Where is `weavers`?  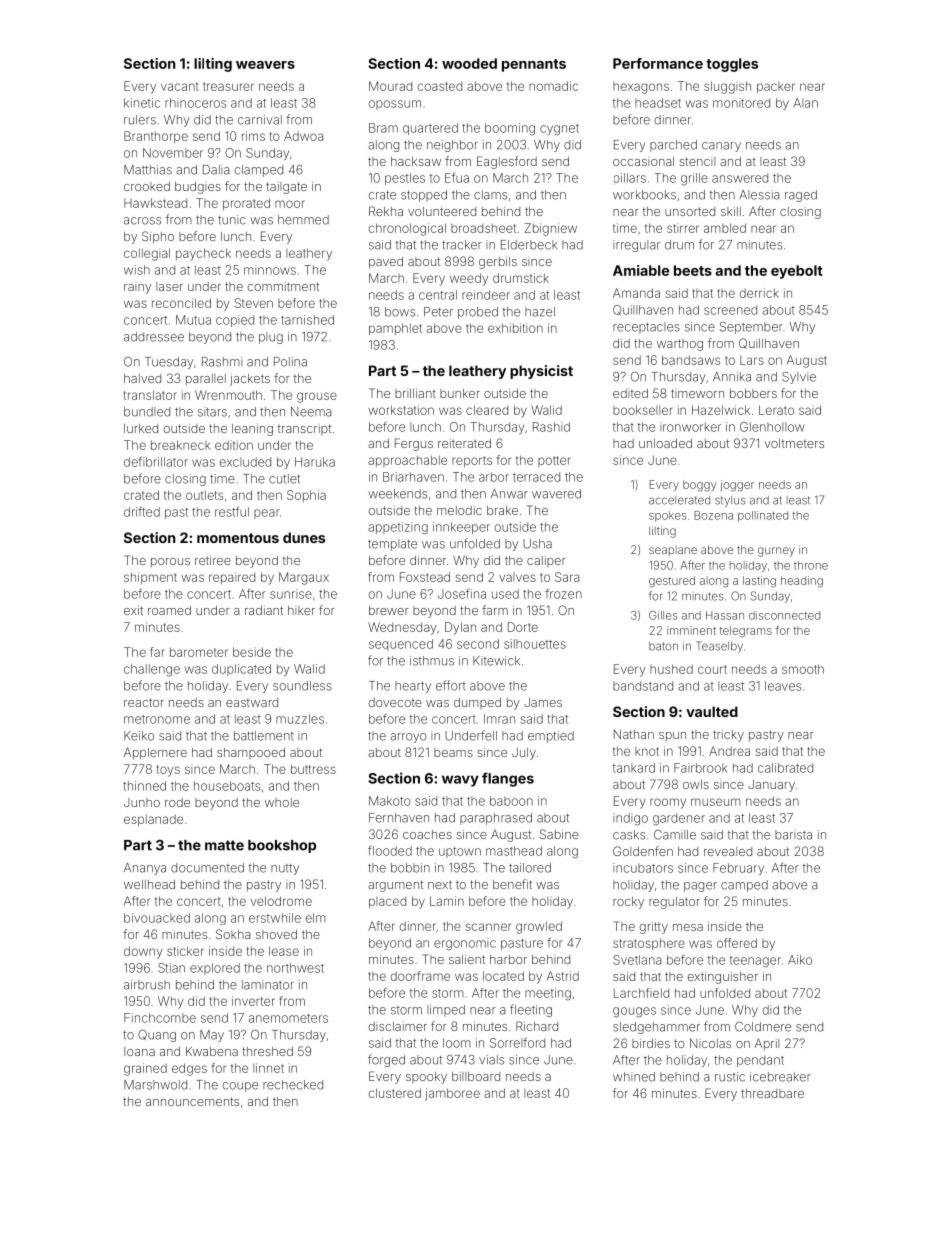 weavers is located at coordinates (265, 65).
